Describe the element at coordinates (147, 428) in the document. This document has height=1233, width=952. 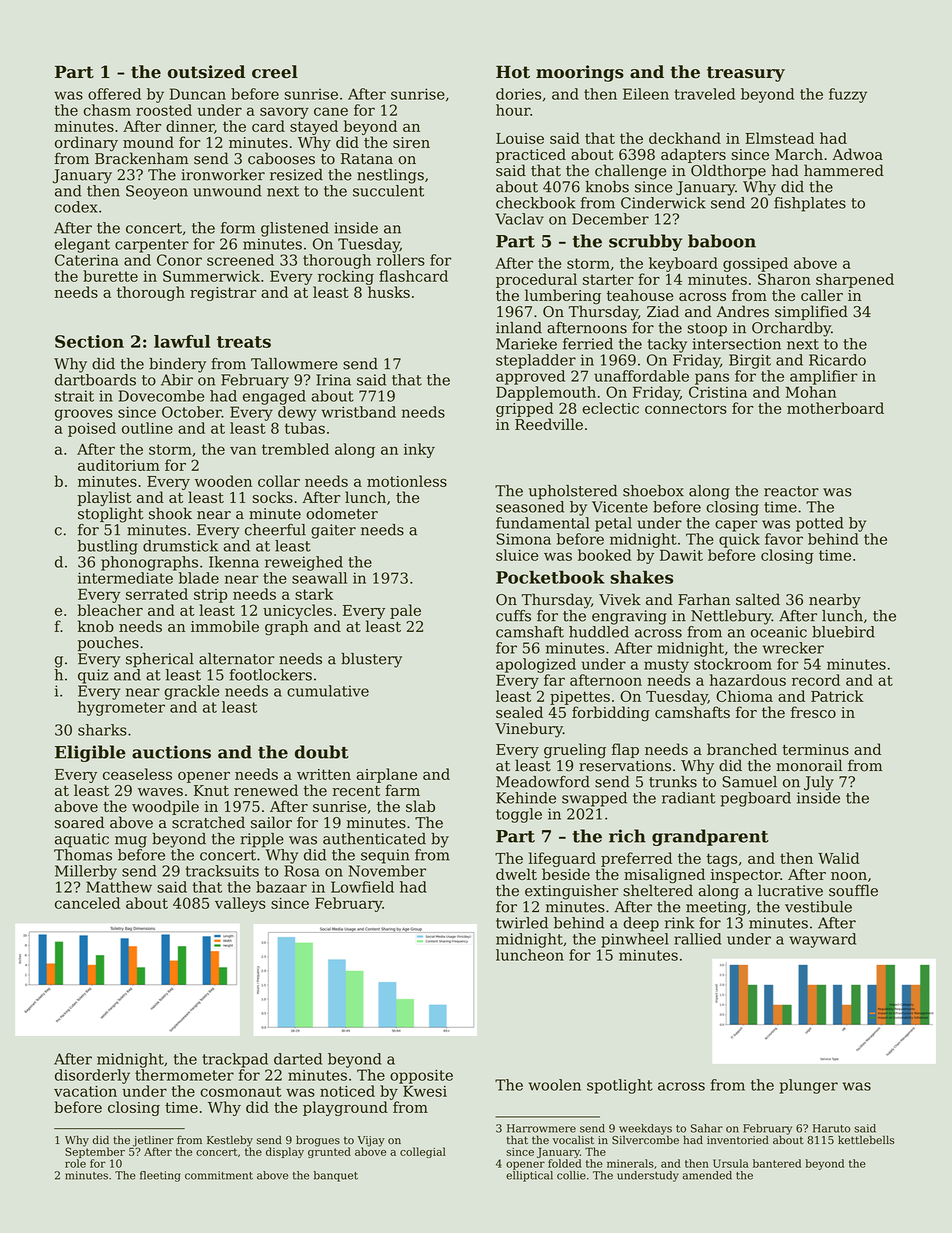
I see `outline` at that location.
